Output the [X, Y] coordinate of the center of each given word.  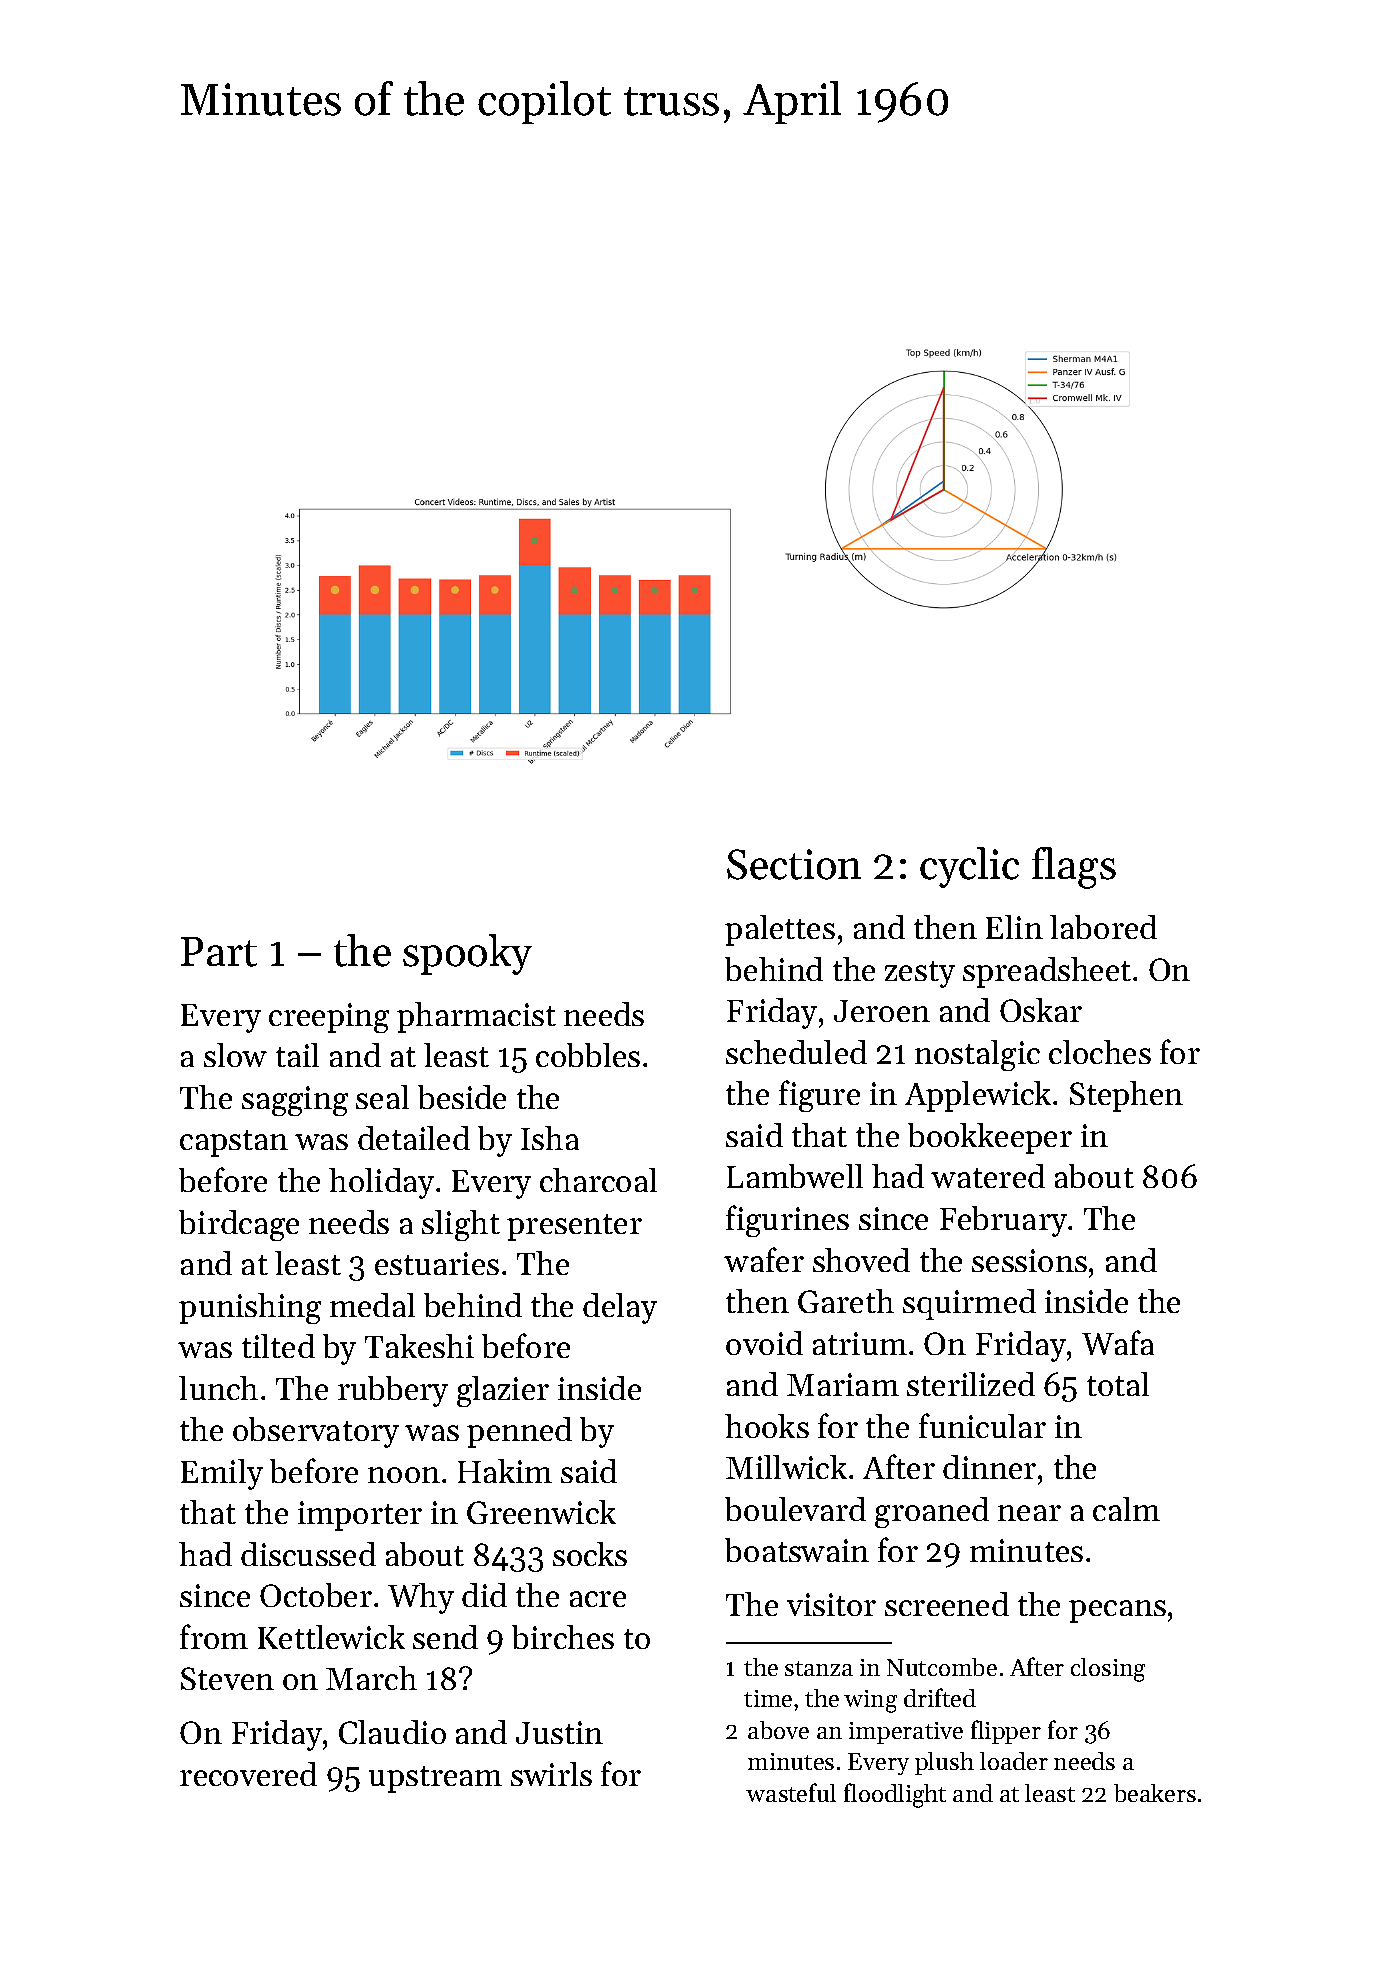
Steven [227, 1678]
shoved [861, 1260]
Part [219, 952]
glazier [503, 1391]
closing [1108, 1670]
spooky [467, 954]
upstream [435, 1779]
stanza [819, 1668]
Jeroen [882, 1011]
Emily [222, 1474]
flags [1074, 868]
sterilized [971, 1384]
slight [461, 1225]
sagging [295, 1101]
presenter [574, 1227]
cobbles [588, 1055]
